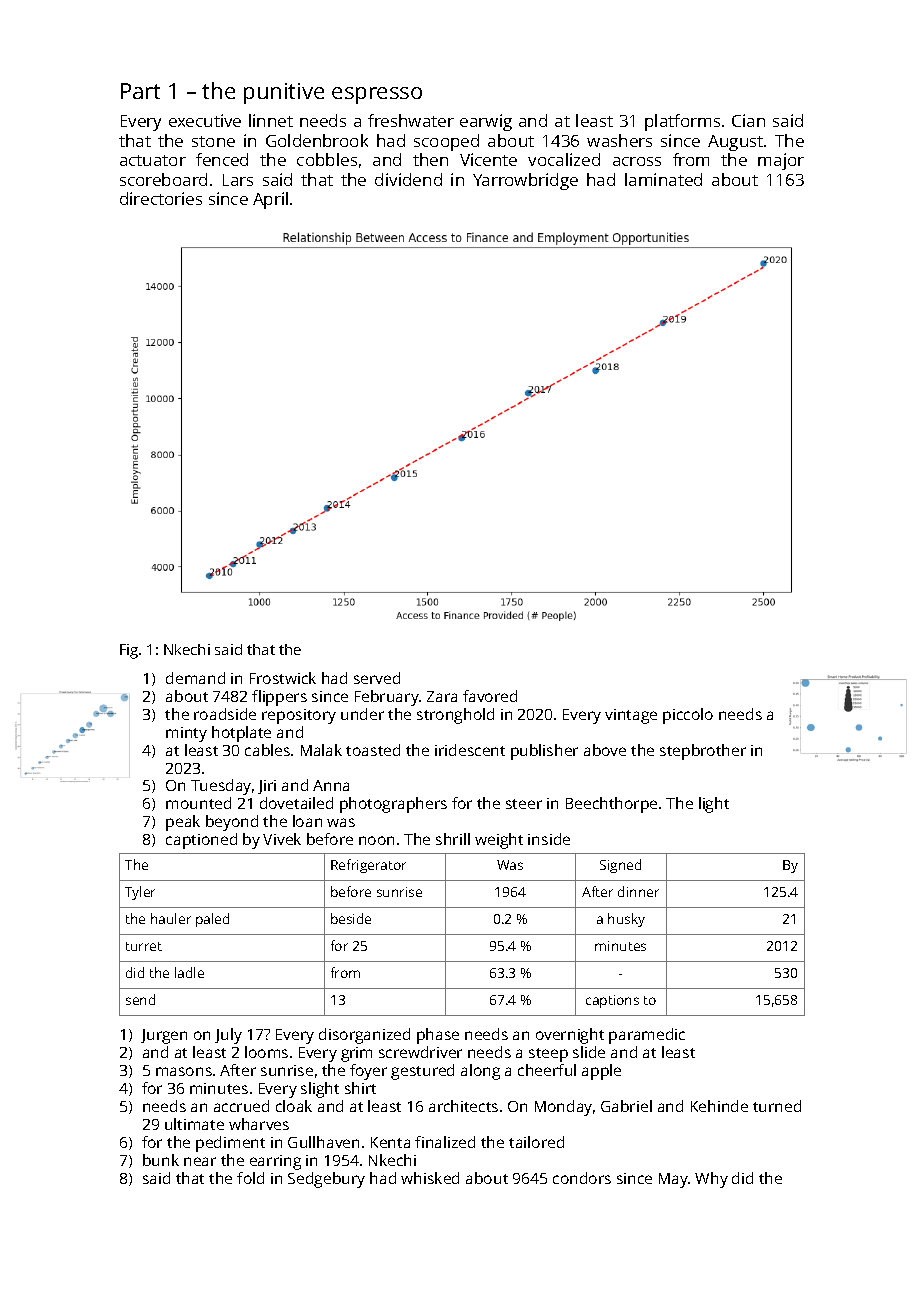 The height and width of the document is (1308, 924). Describe the element at coordinates (283, 678) in the document. I see `Frostwick` at that location.
